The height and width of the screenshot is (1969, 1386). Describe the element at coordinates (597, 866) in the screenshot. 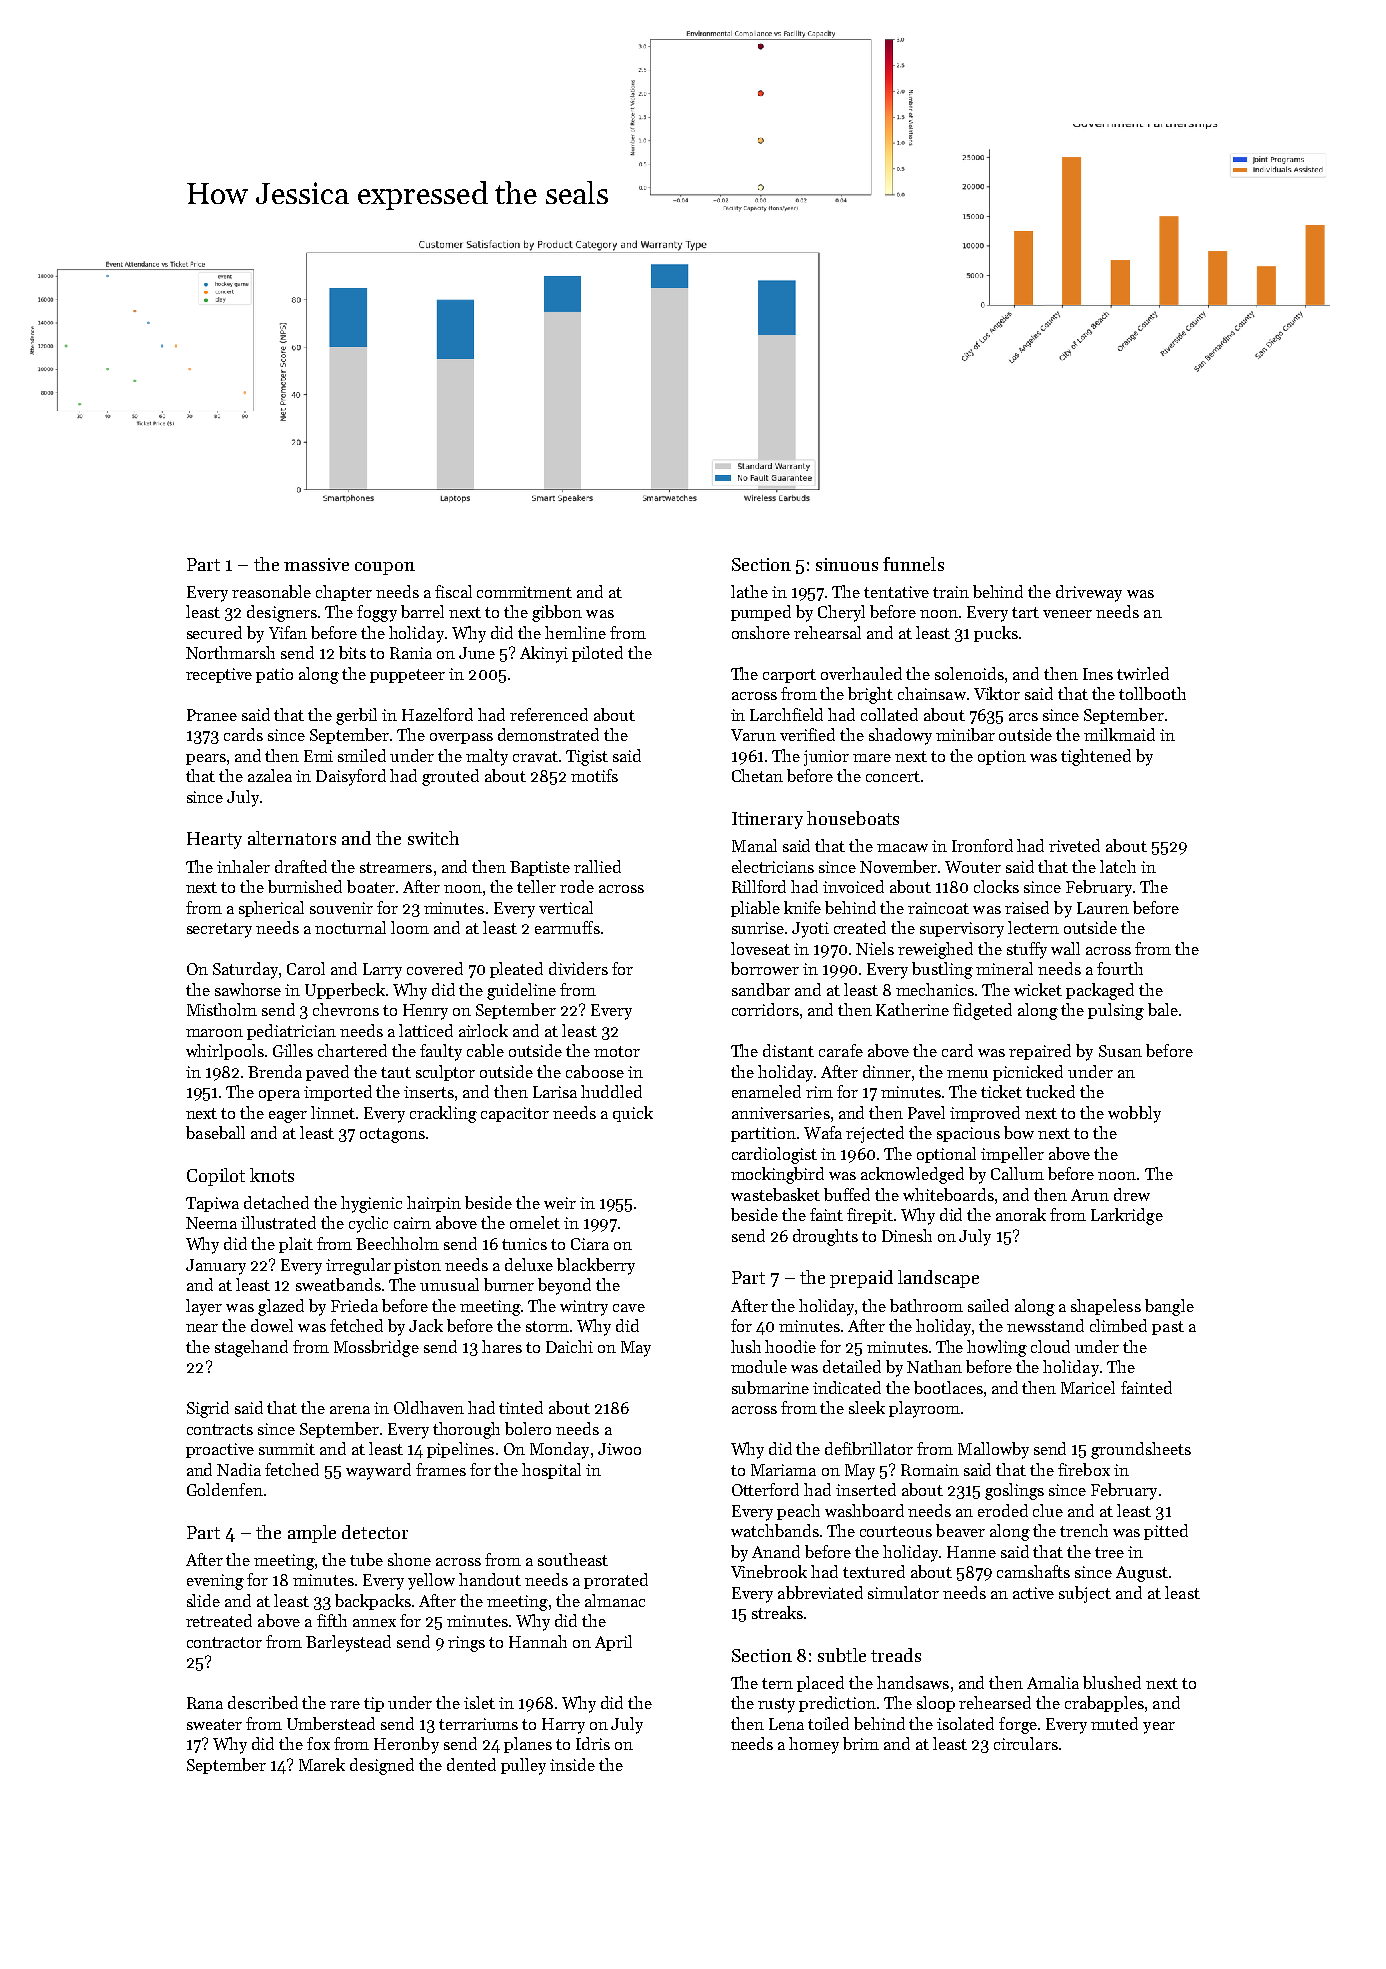

I see `rallied` at that location.
